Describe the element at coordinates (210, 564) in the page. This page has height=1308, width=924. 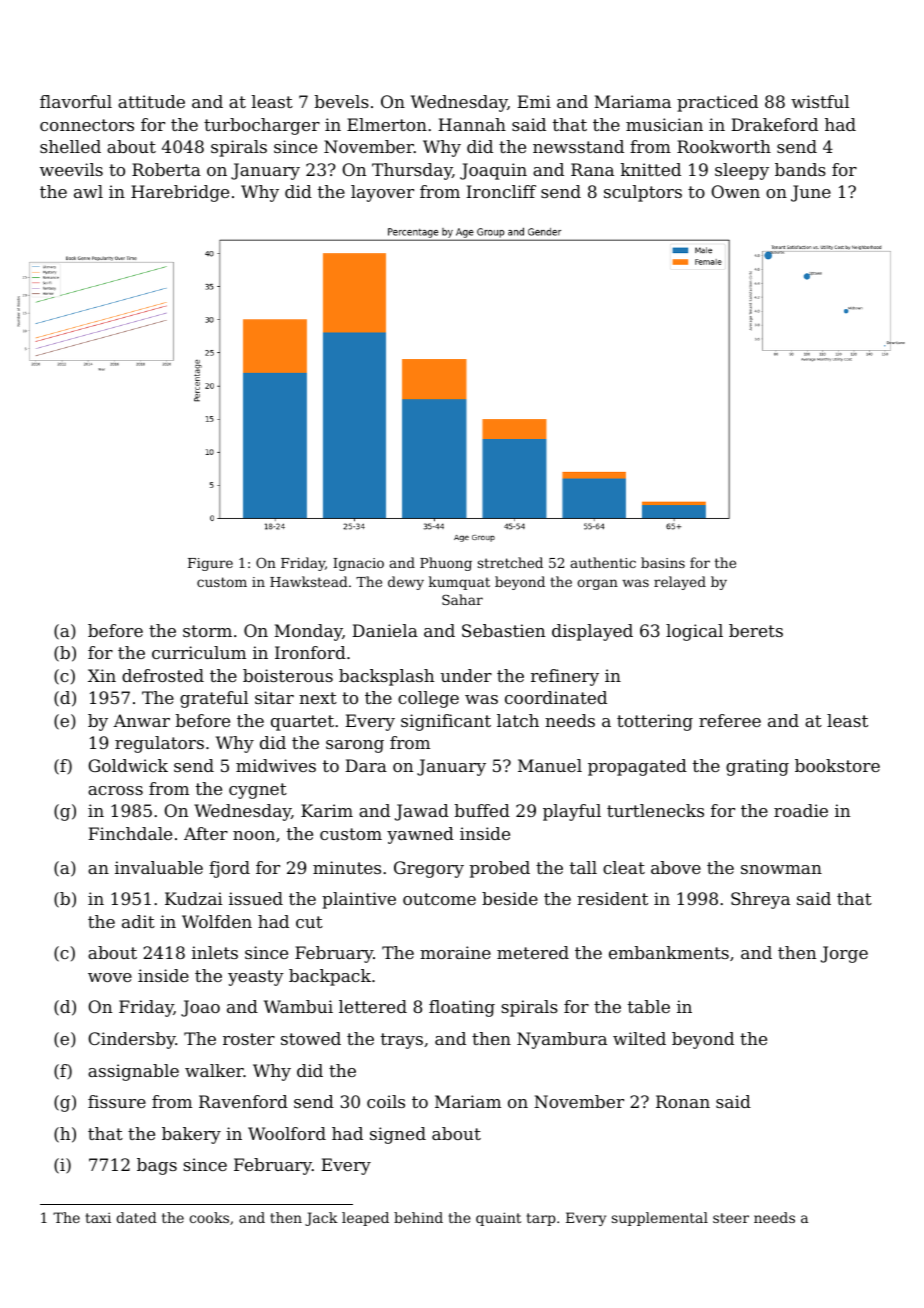
I see `Figure` at that location.
